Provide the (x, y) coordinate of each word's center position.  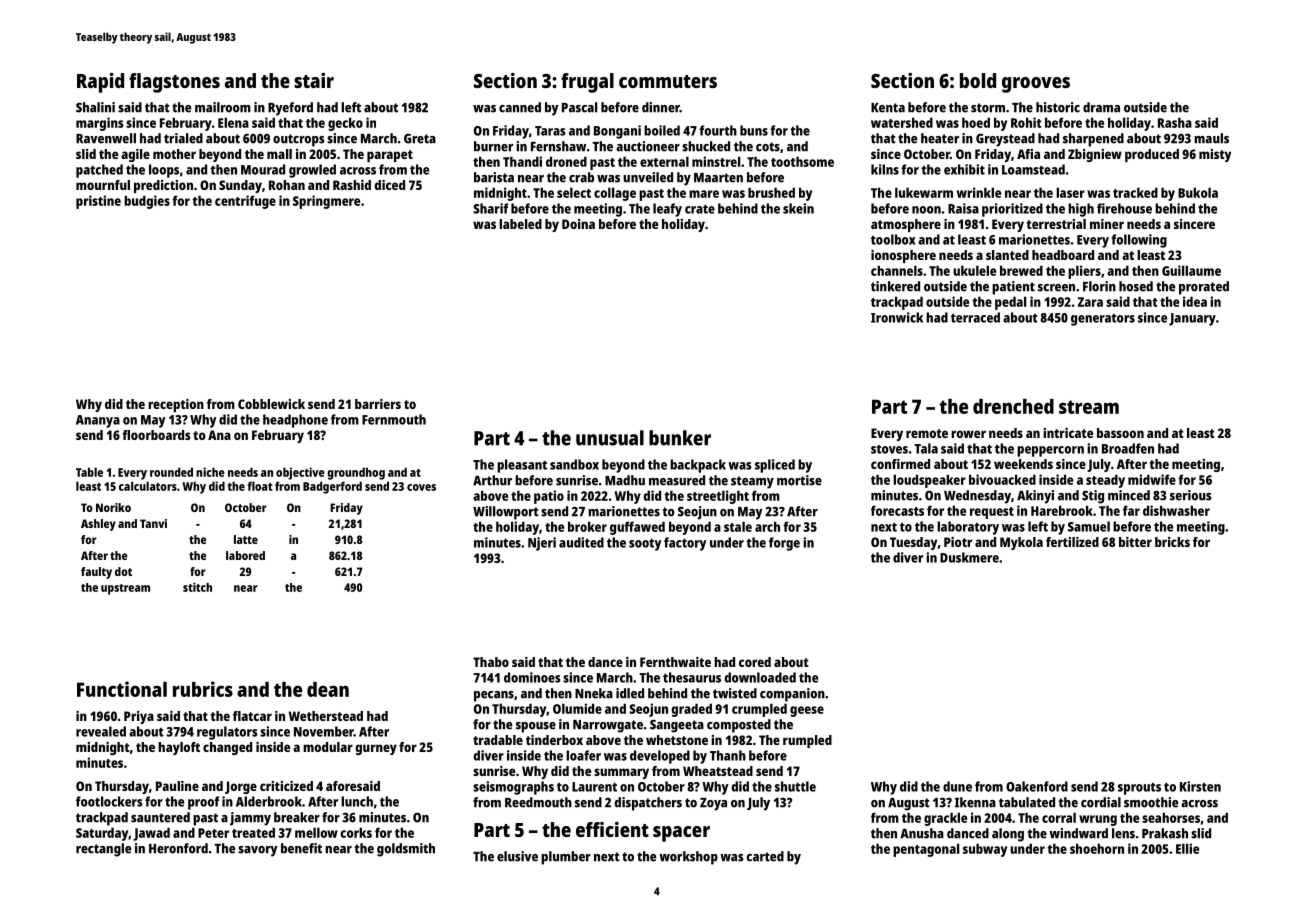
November (324, 731)
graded (692, 710)
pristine (98, 202)
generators (1103, 320)
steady (1105, 481)
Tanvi (153, 523)
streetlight (718, 497)
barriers (378, 404)
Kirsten (1200, 786)
